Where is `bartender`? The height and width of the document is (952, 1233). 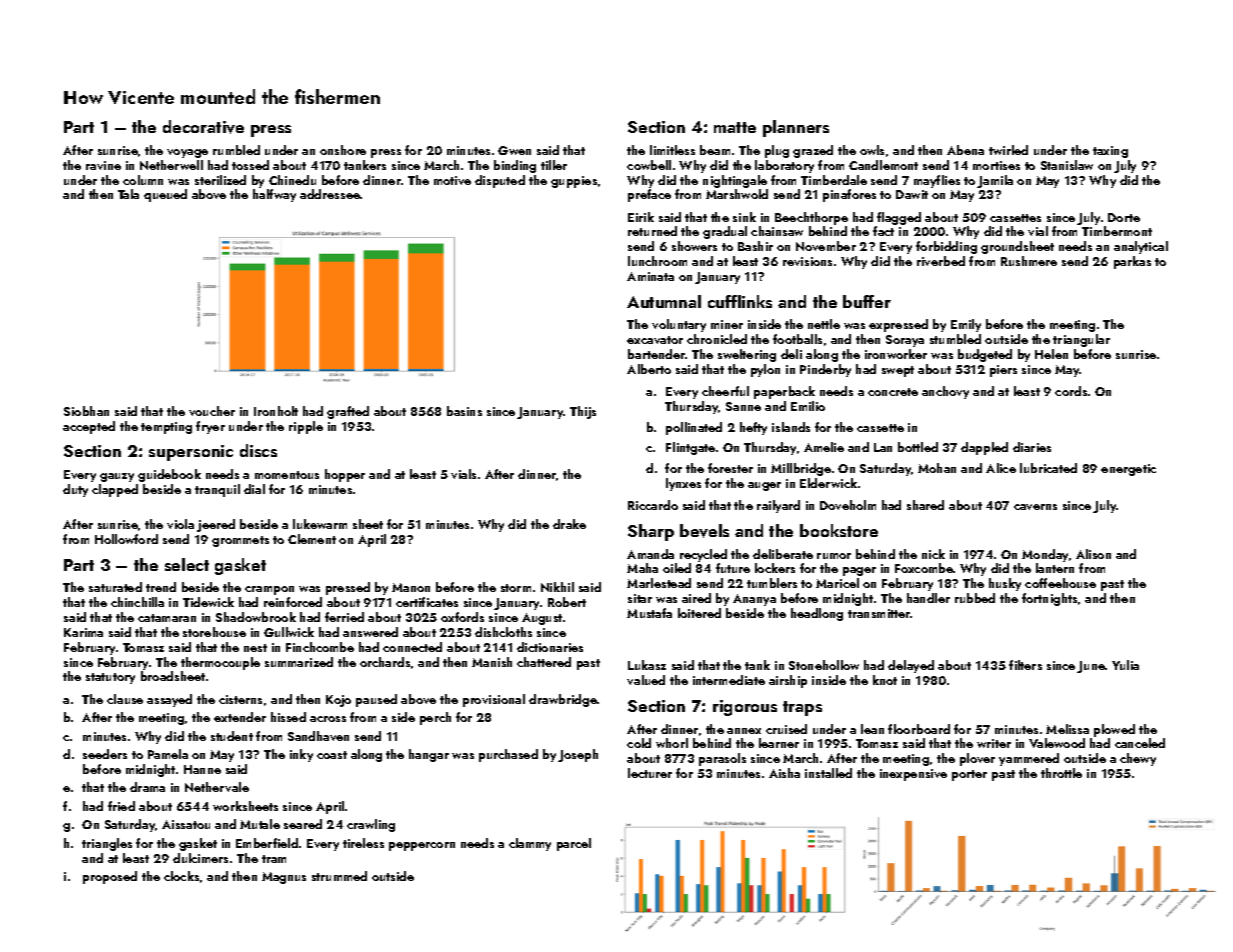 bartender is located at coordinates (657, 354).
